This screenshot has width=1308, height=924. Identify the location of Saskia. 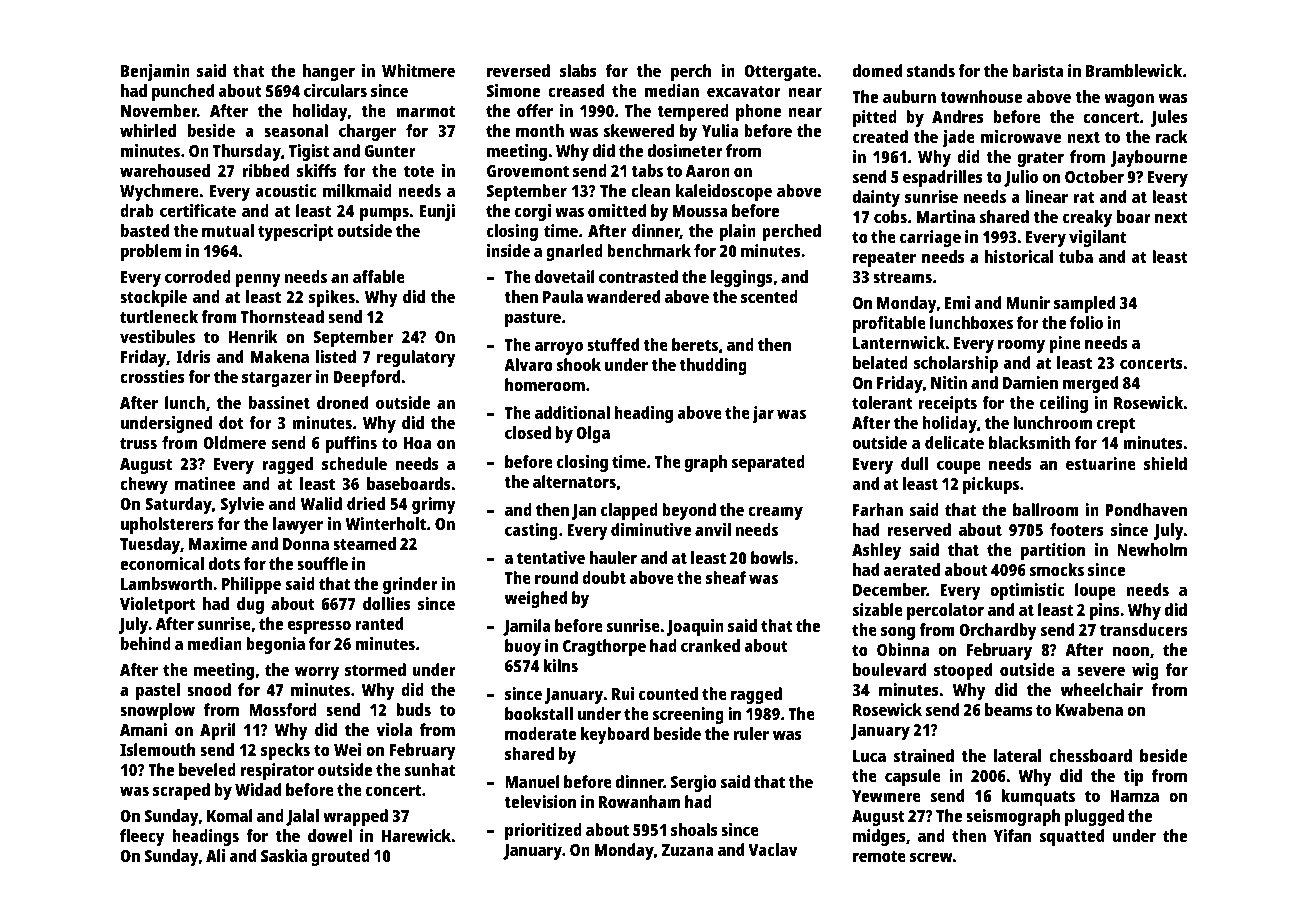
(284, 855).
